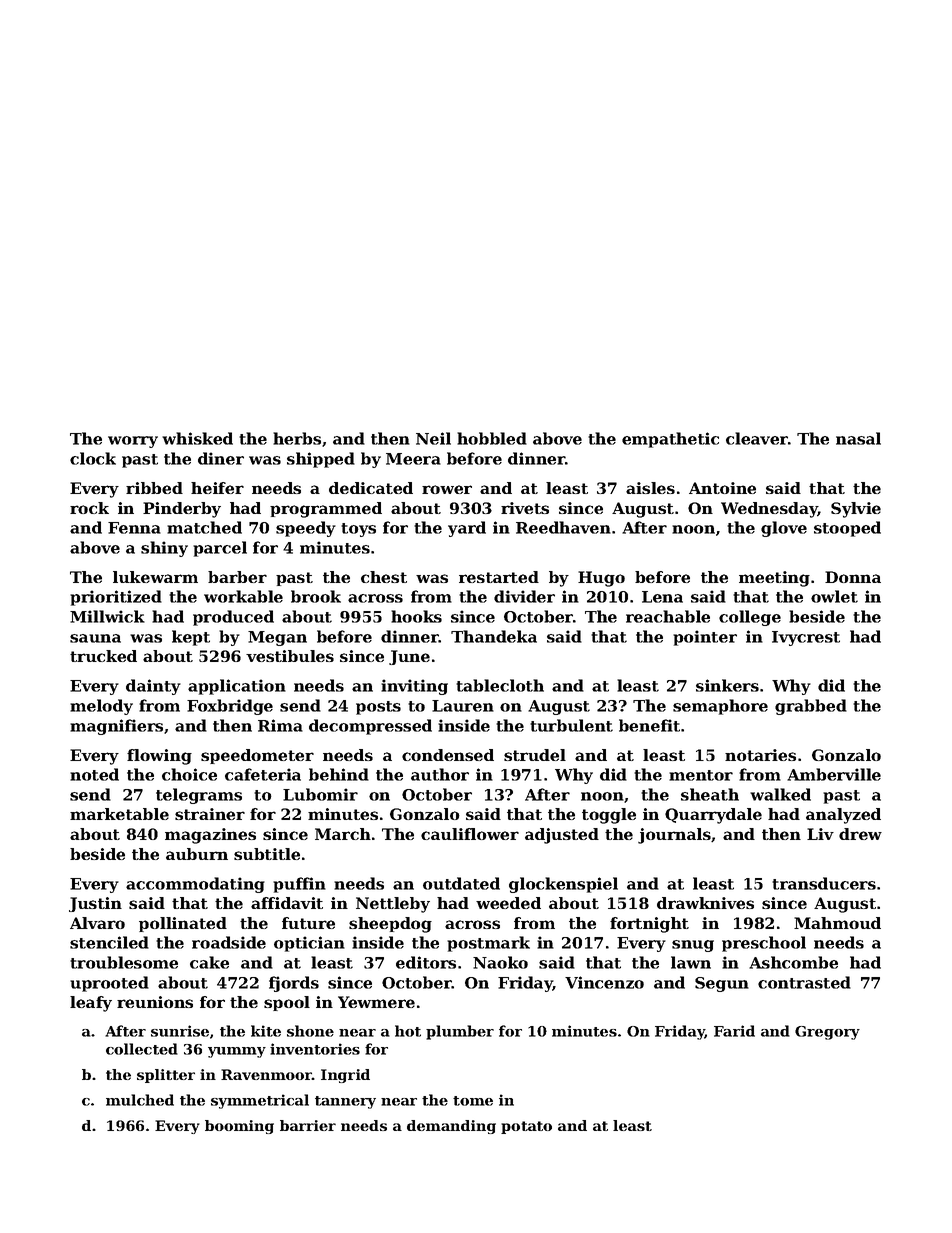 The height and width of the document is (1233, 952). Describe the element at coordinates (508, 903) in the document. I see `weeded` at that location.
